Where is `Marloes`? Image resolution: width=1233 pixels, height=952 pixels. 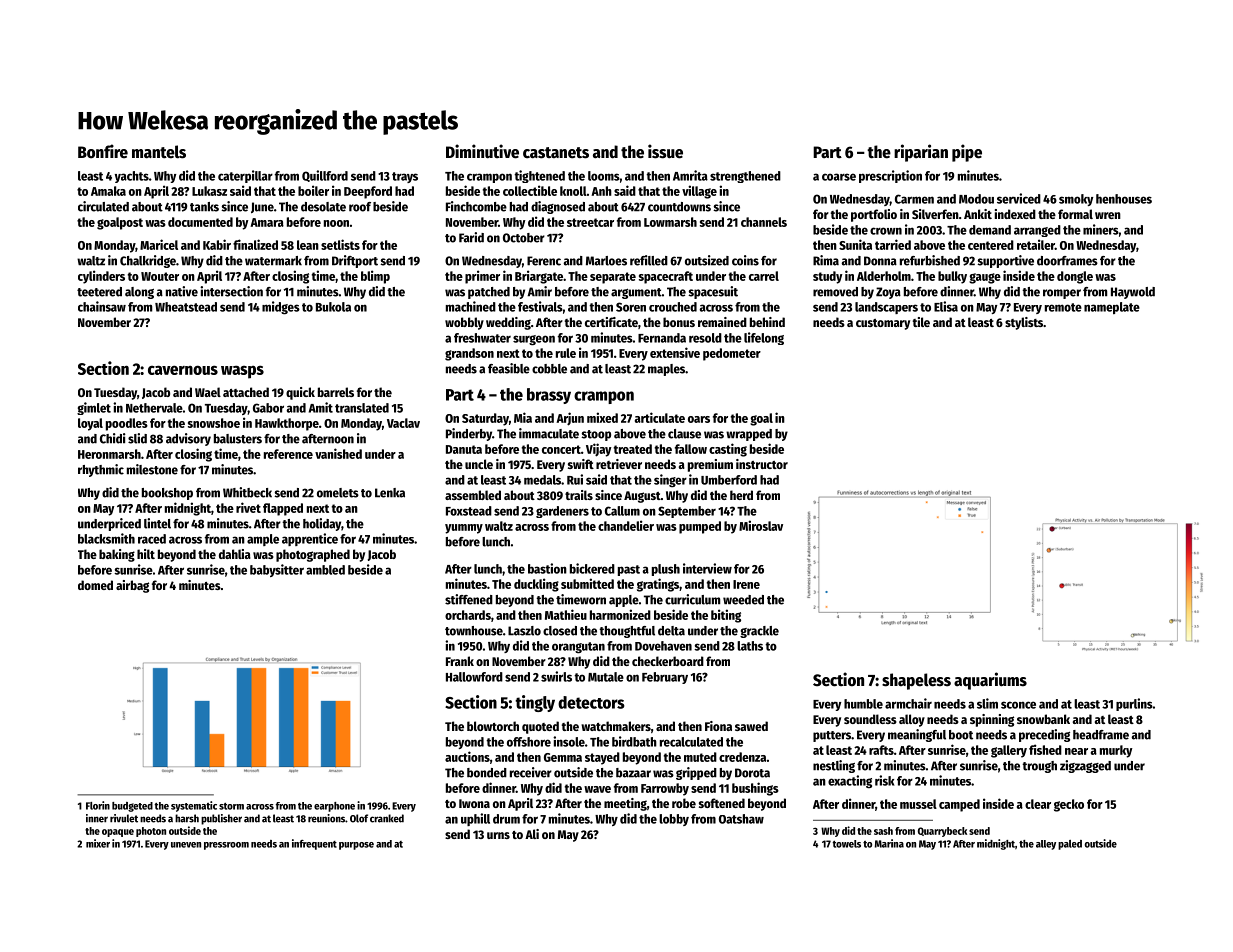
Marloes is located at coordinates (606, 261).
